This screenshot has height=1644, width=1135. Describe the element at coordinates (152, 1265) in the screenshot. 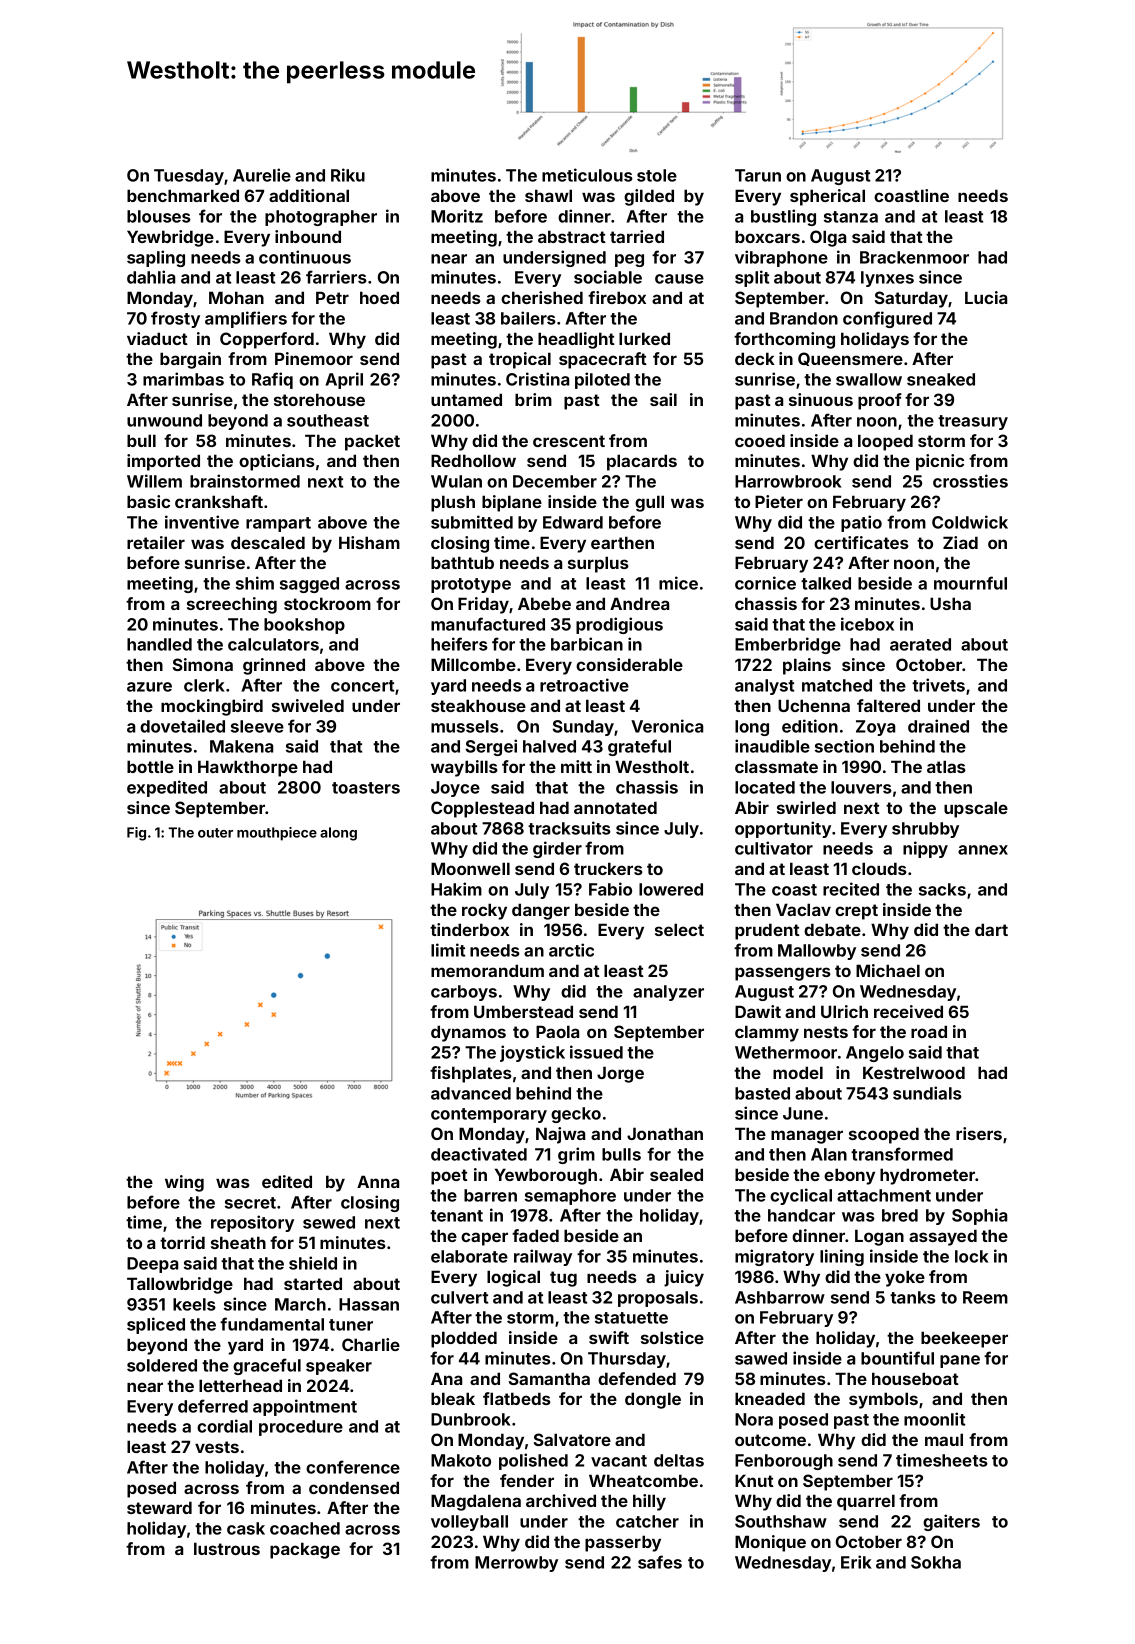

I see `Deepa` at that location.
